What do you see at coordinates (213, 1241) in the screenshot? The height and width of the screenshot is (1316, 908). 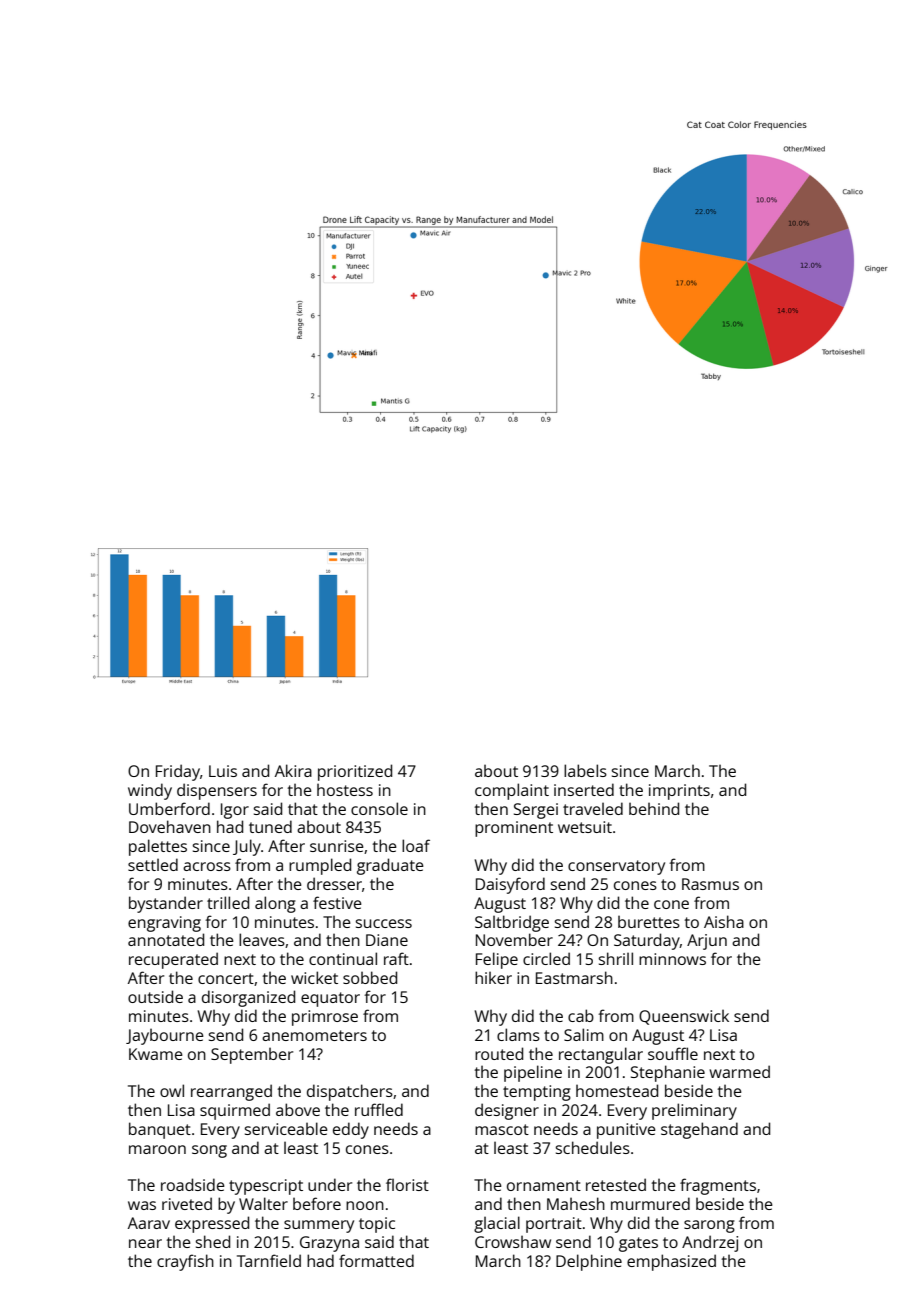 I see `shed` at bounding box center [213, 1241].
